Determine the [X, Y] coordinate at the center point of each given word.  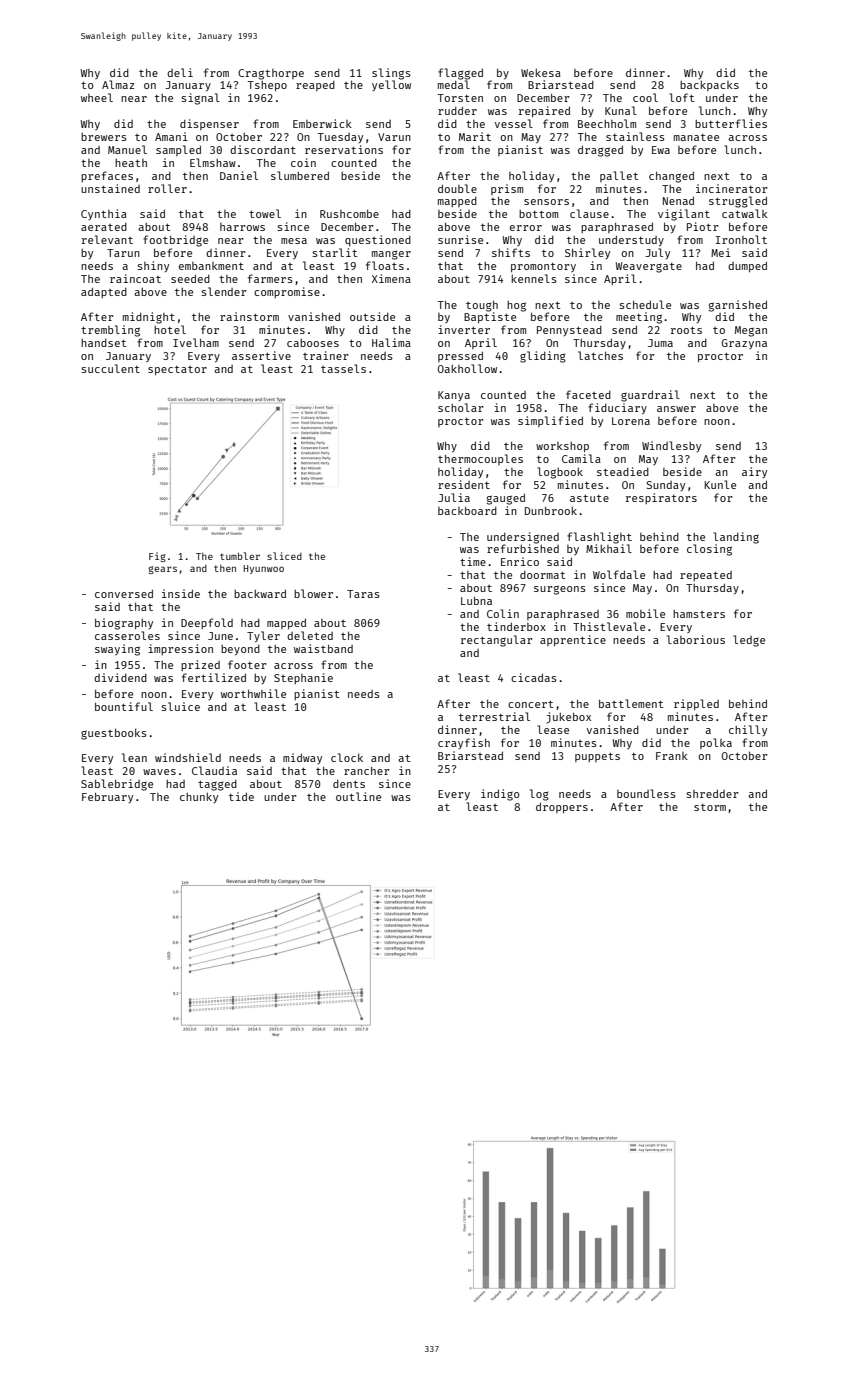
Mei [721, 252]
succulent [110, 368]
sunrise [460, 239]
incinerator [731, 188]
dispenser [209, 124]
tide [241, 796]
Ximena [391, 278]
